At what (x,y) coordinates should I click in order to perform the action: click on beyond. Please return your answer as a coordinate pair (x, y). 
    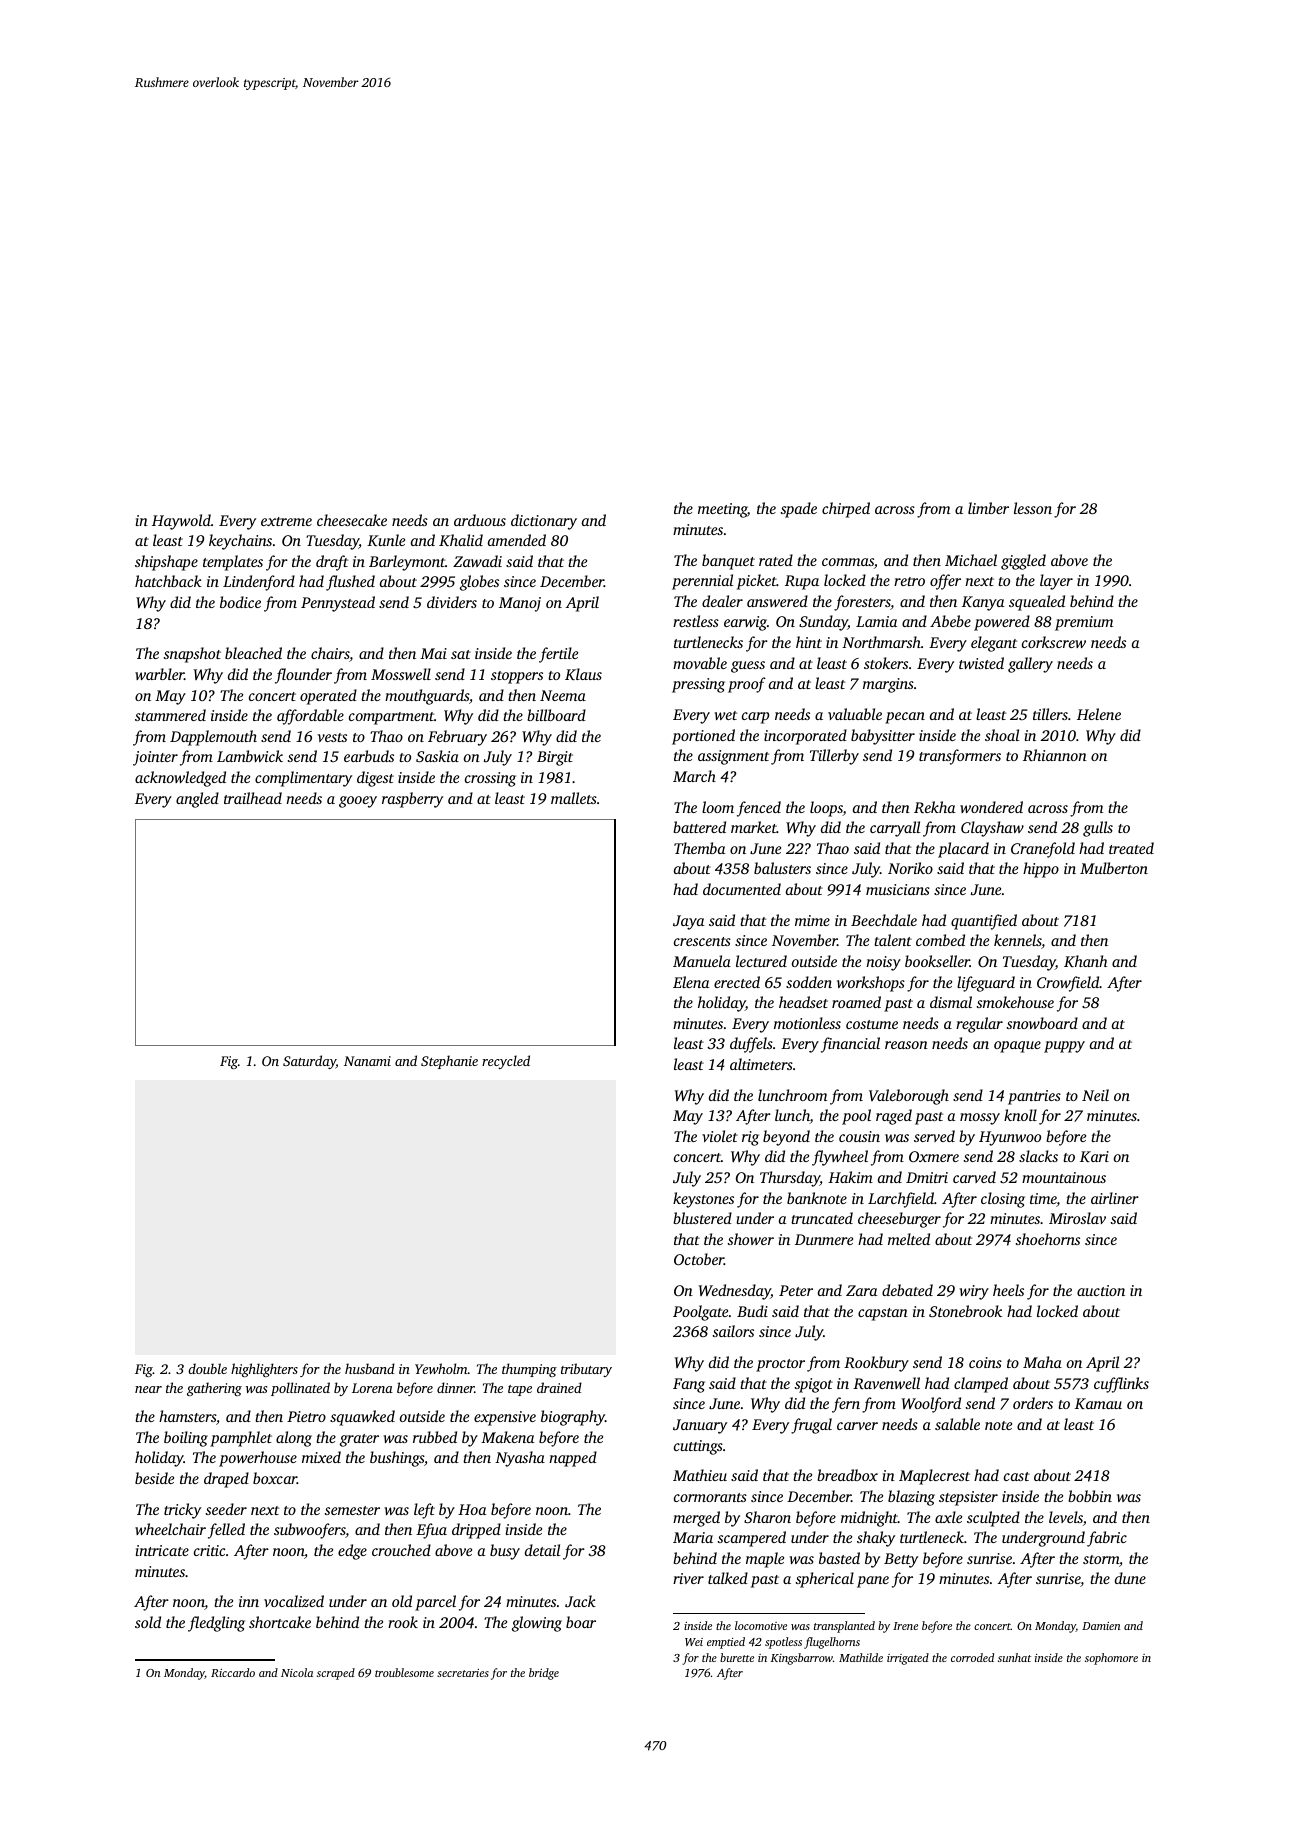
    Looking at the image, I should click on (786, 1138).
